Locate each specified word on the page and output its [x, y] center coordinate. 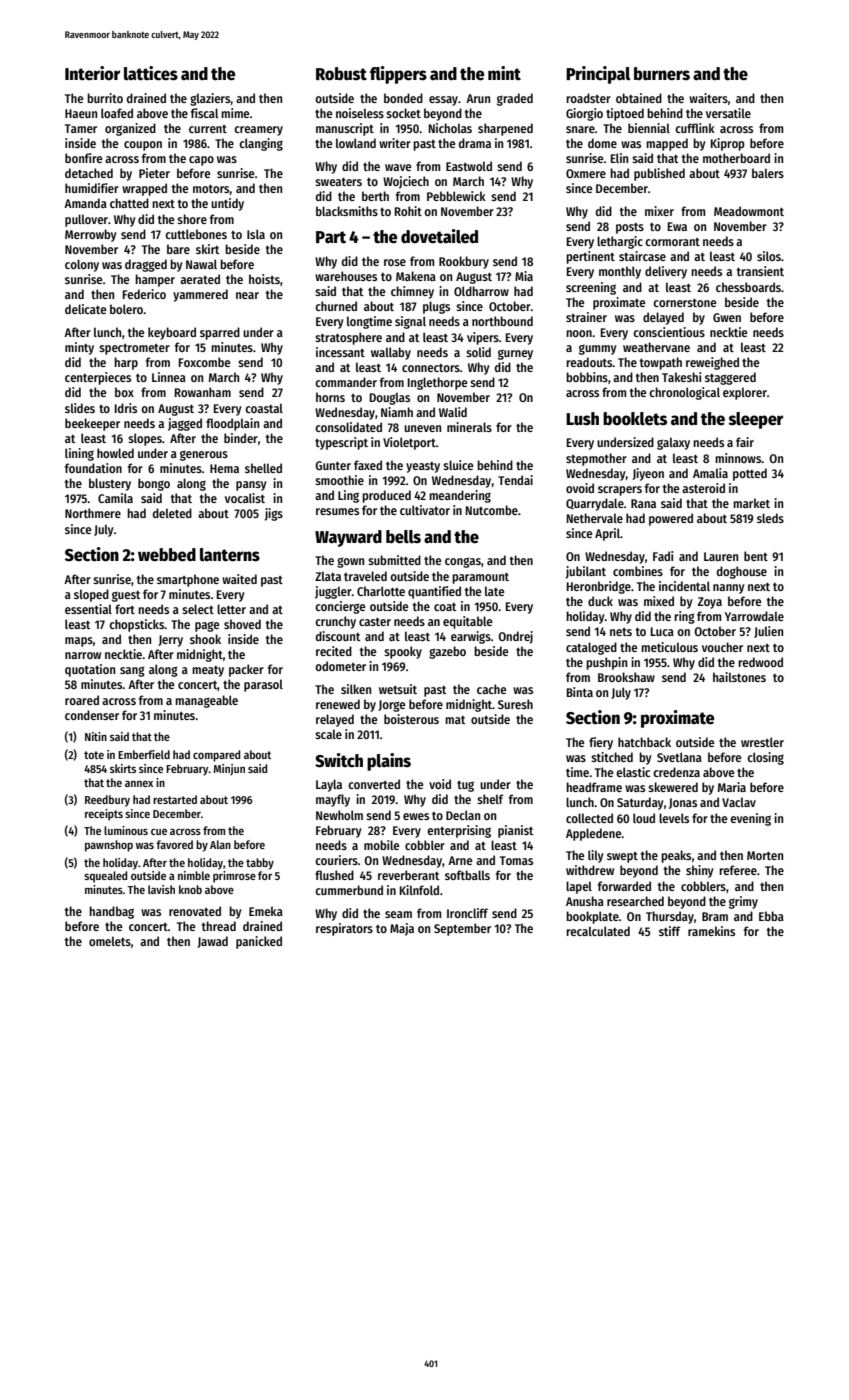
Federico [144, 294]
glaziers [210, 99]
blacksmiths [347, 211]
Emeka [266, 911]
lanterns [230, 555]
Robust [341, 74]
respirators [344, 929]
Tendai [515, 480]
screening [591, 288]
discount [338, 636]
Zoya [710, 603]
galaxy [673, 443]
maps [79, 642]
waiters [708, 98]
